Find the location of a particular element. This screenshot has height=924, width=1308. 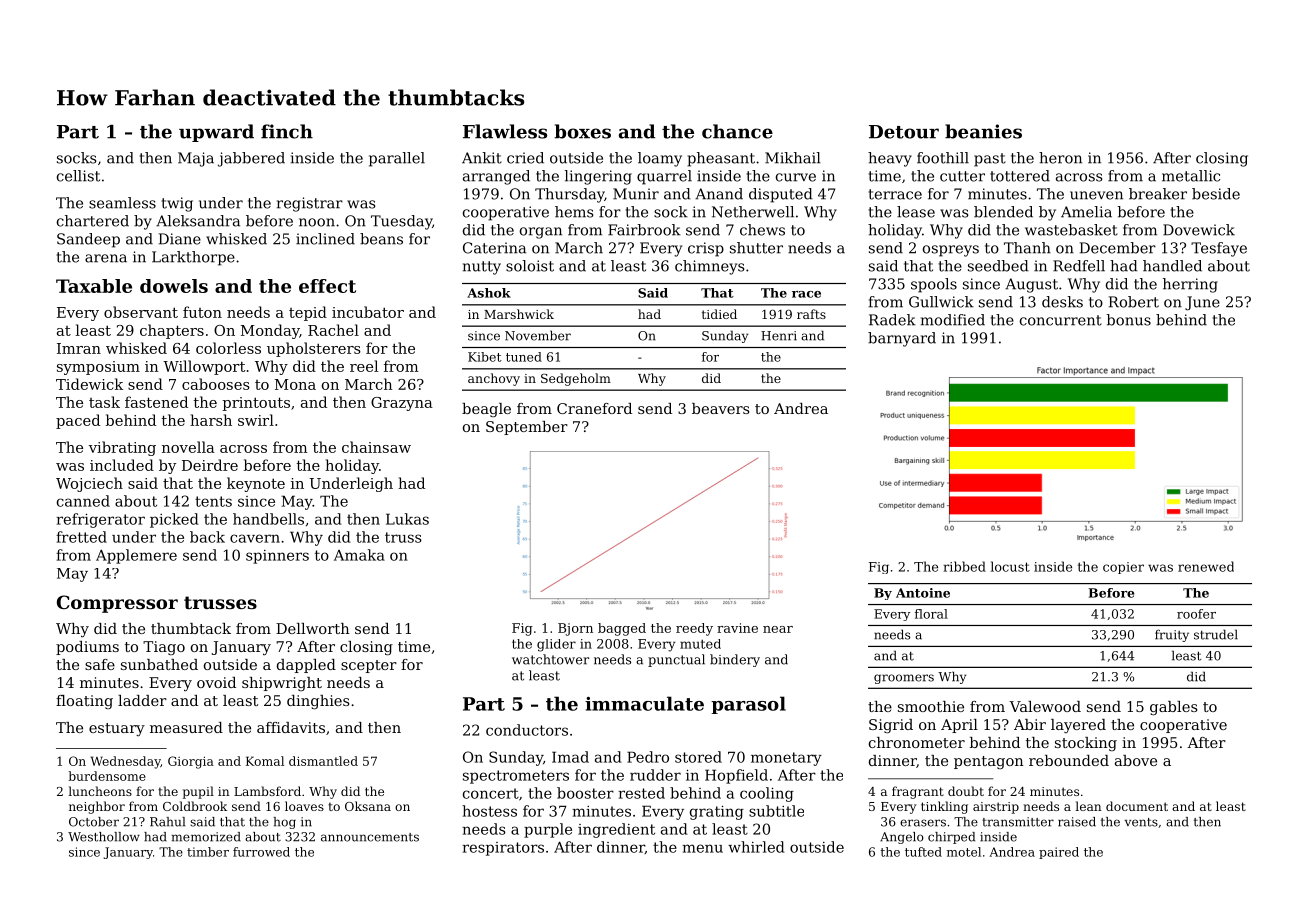

locust is located at coordinates (1010, 566).
